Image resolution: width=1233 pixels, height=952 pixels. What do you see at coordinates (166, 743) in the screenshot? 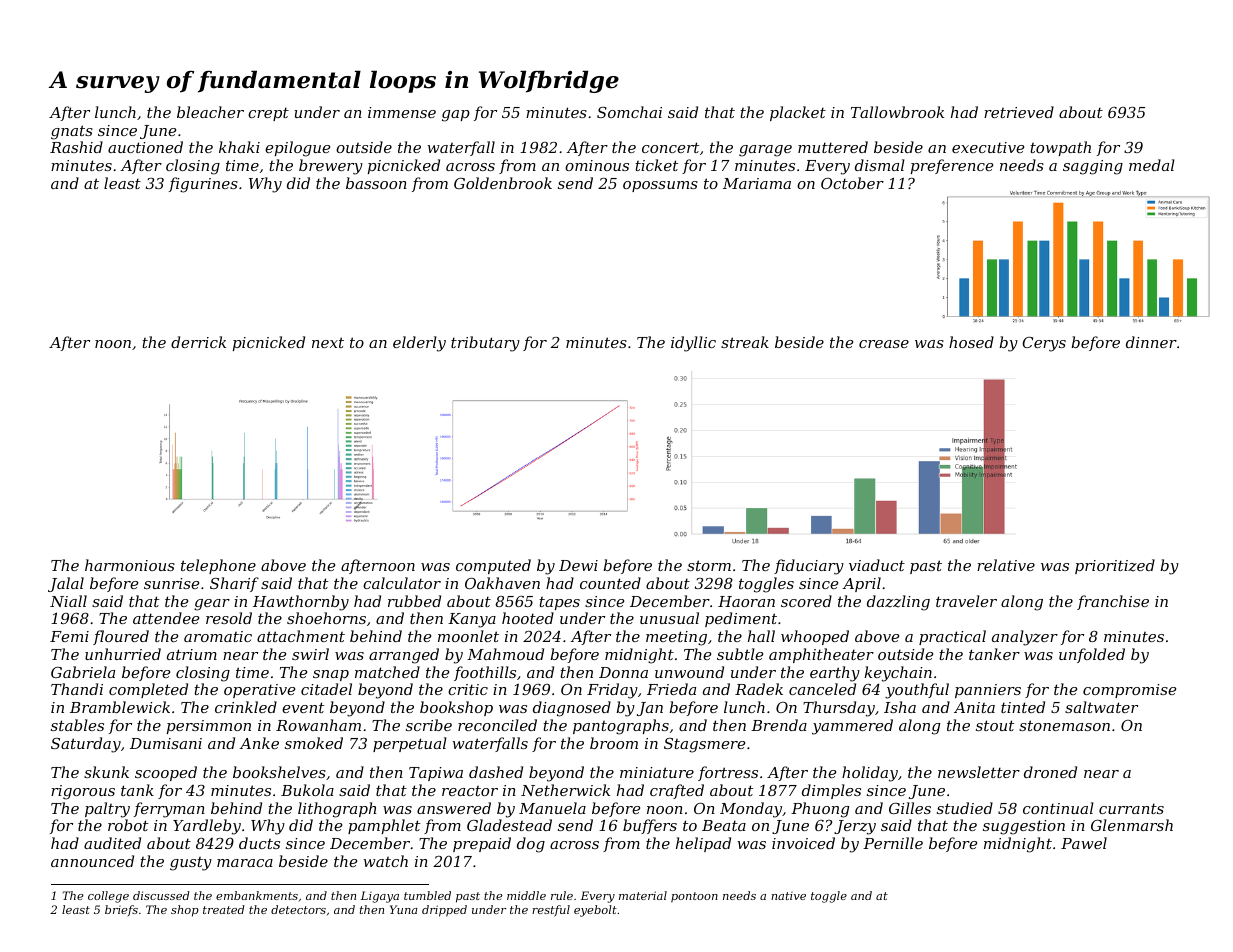
I see `Dumisani` at bounding box center [166, 743].
